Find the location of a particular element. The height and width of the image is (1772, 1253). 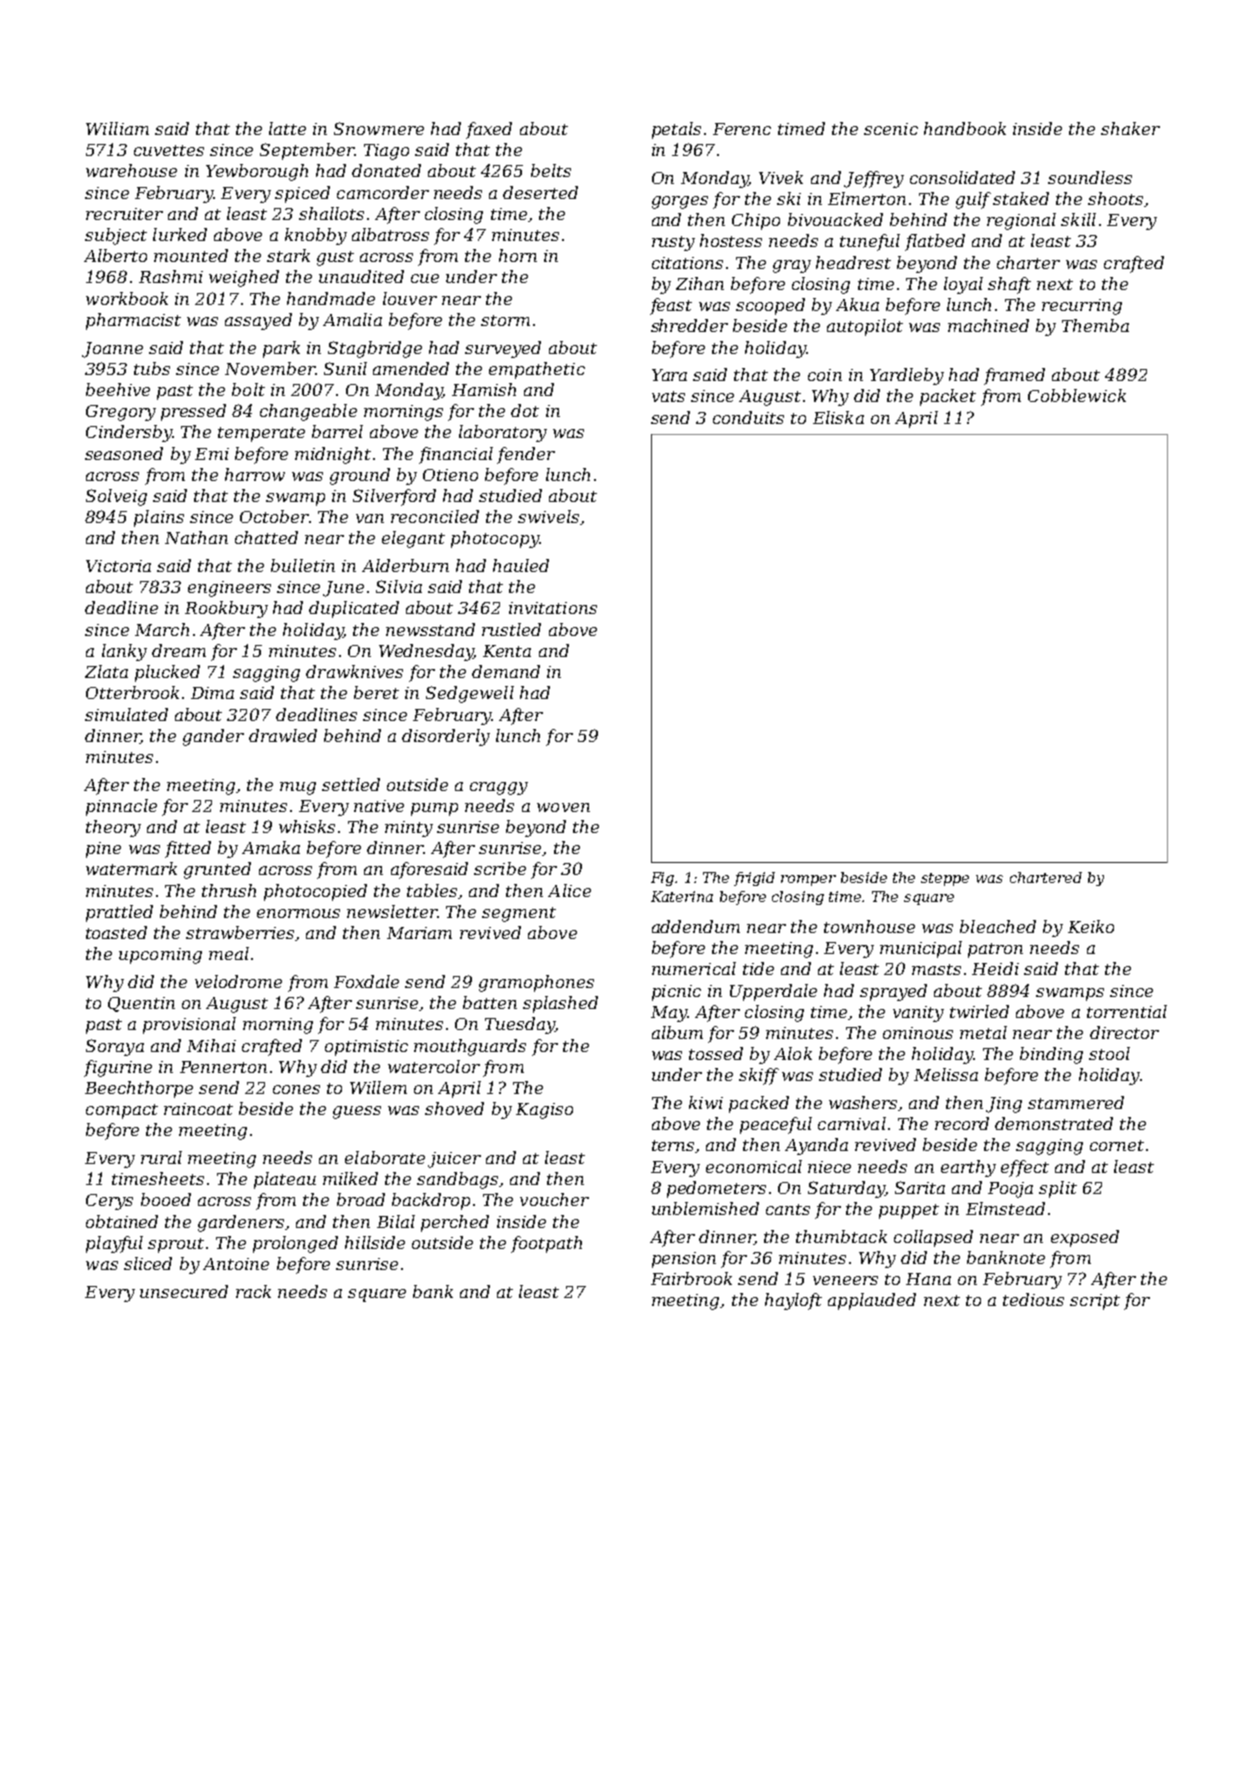

footpath is located at coordinates (546, 1244).
